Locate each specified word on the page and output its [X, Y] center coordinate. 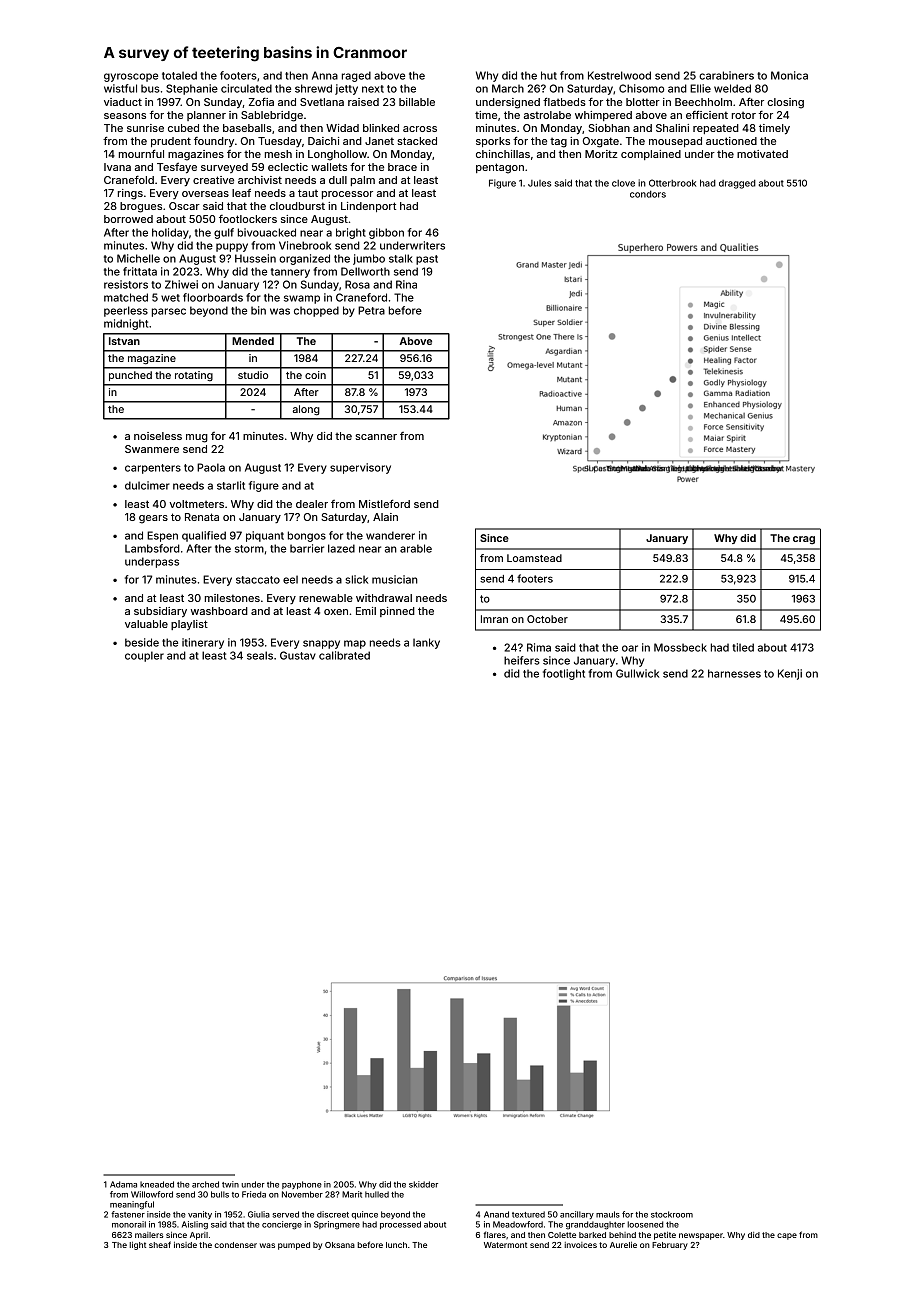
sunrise [145, 128]
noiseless [158, 436]
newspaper [701, 1236]
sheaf [160, 1244]
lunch [396, 1245]
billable [417, 102]
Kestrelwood [619, 75]
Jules [539, 183]
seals [260, 655]
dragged [737, 184]
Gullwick [637, 673]
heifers [522, 660]
